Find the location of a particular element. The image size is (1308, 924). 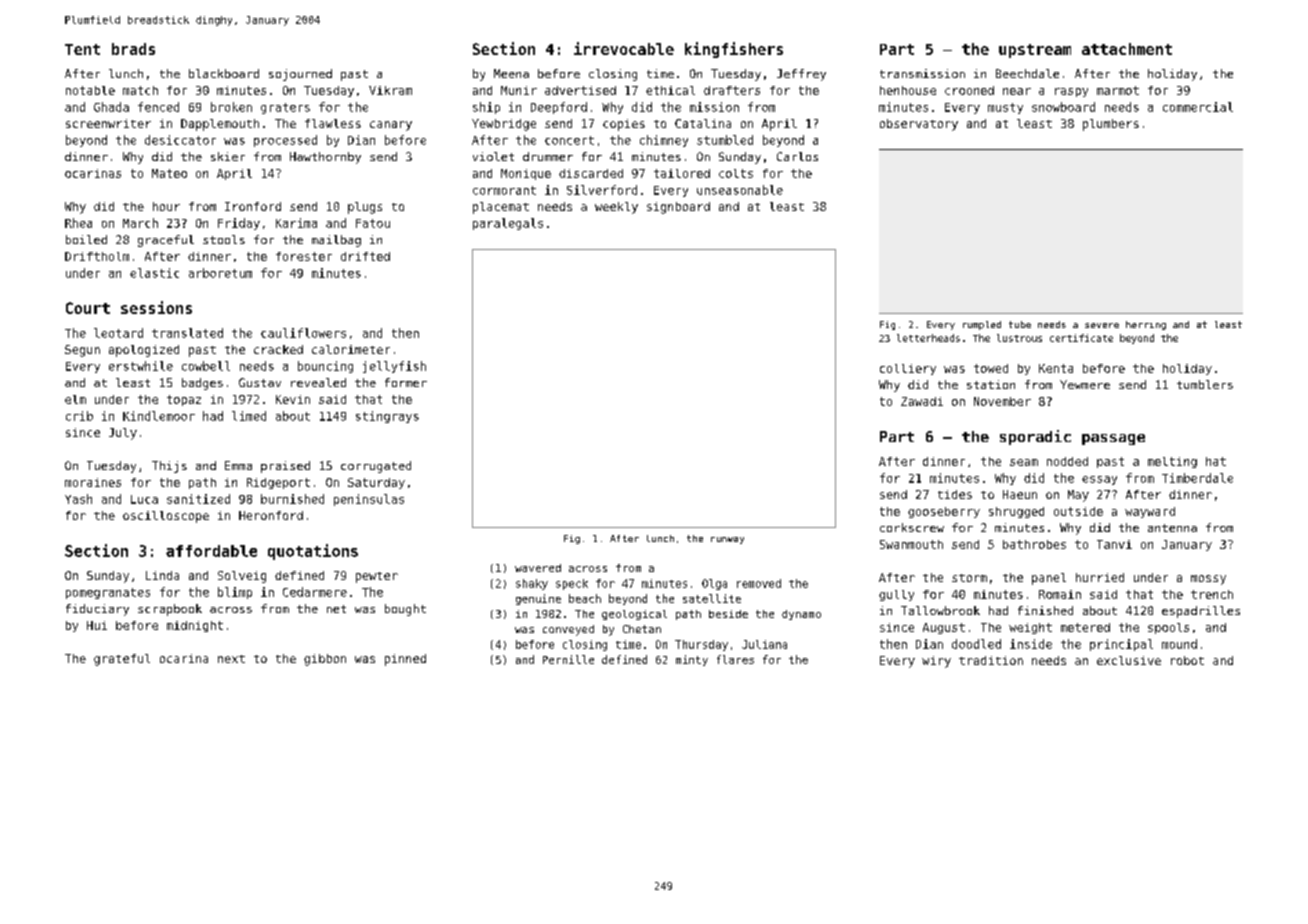

antenna is located at coordinates (1172, 528).
